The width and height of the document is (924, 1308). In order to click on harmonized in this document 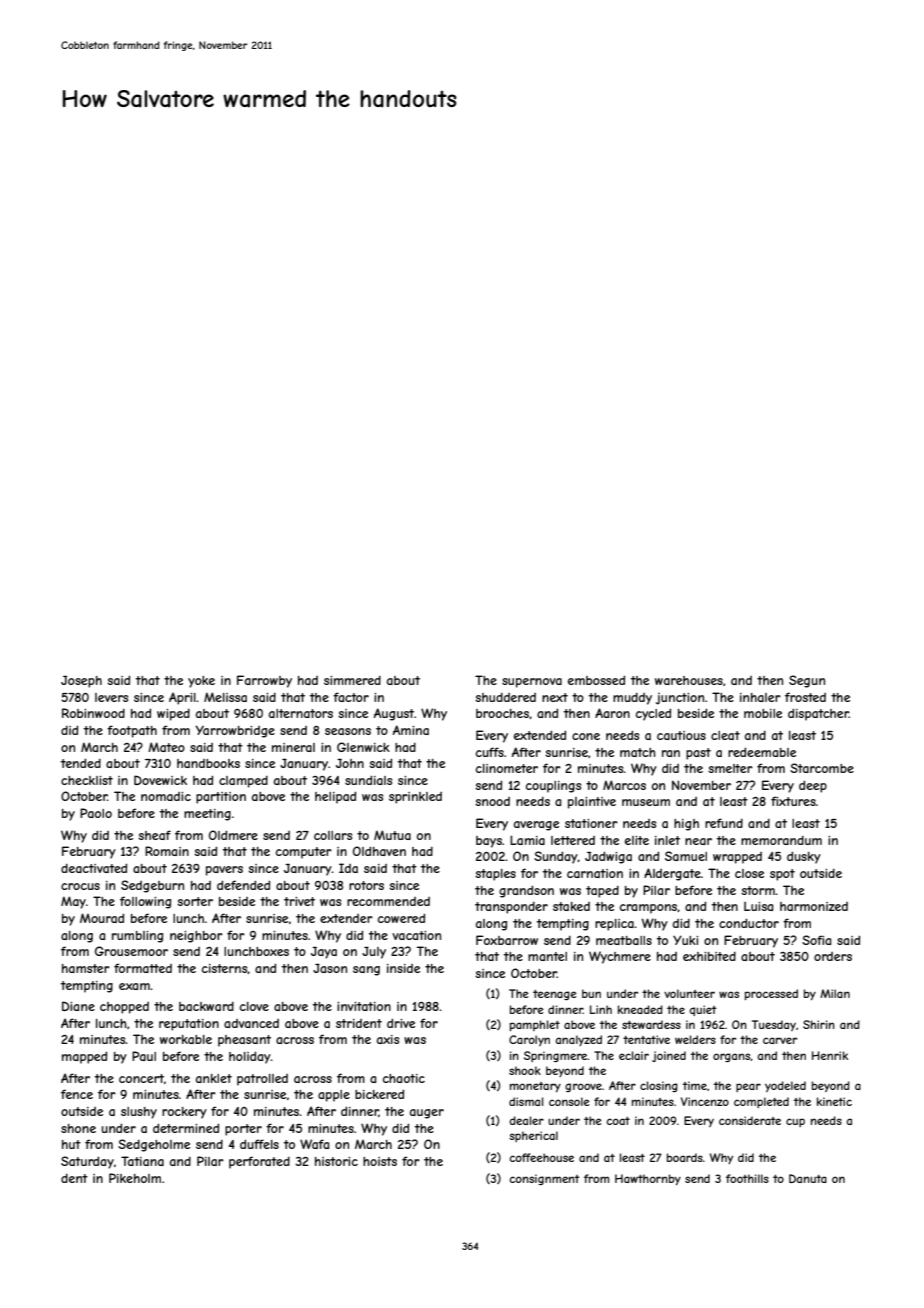, I will do `click(814, 906)`.
